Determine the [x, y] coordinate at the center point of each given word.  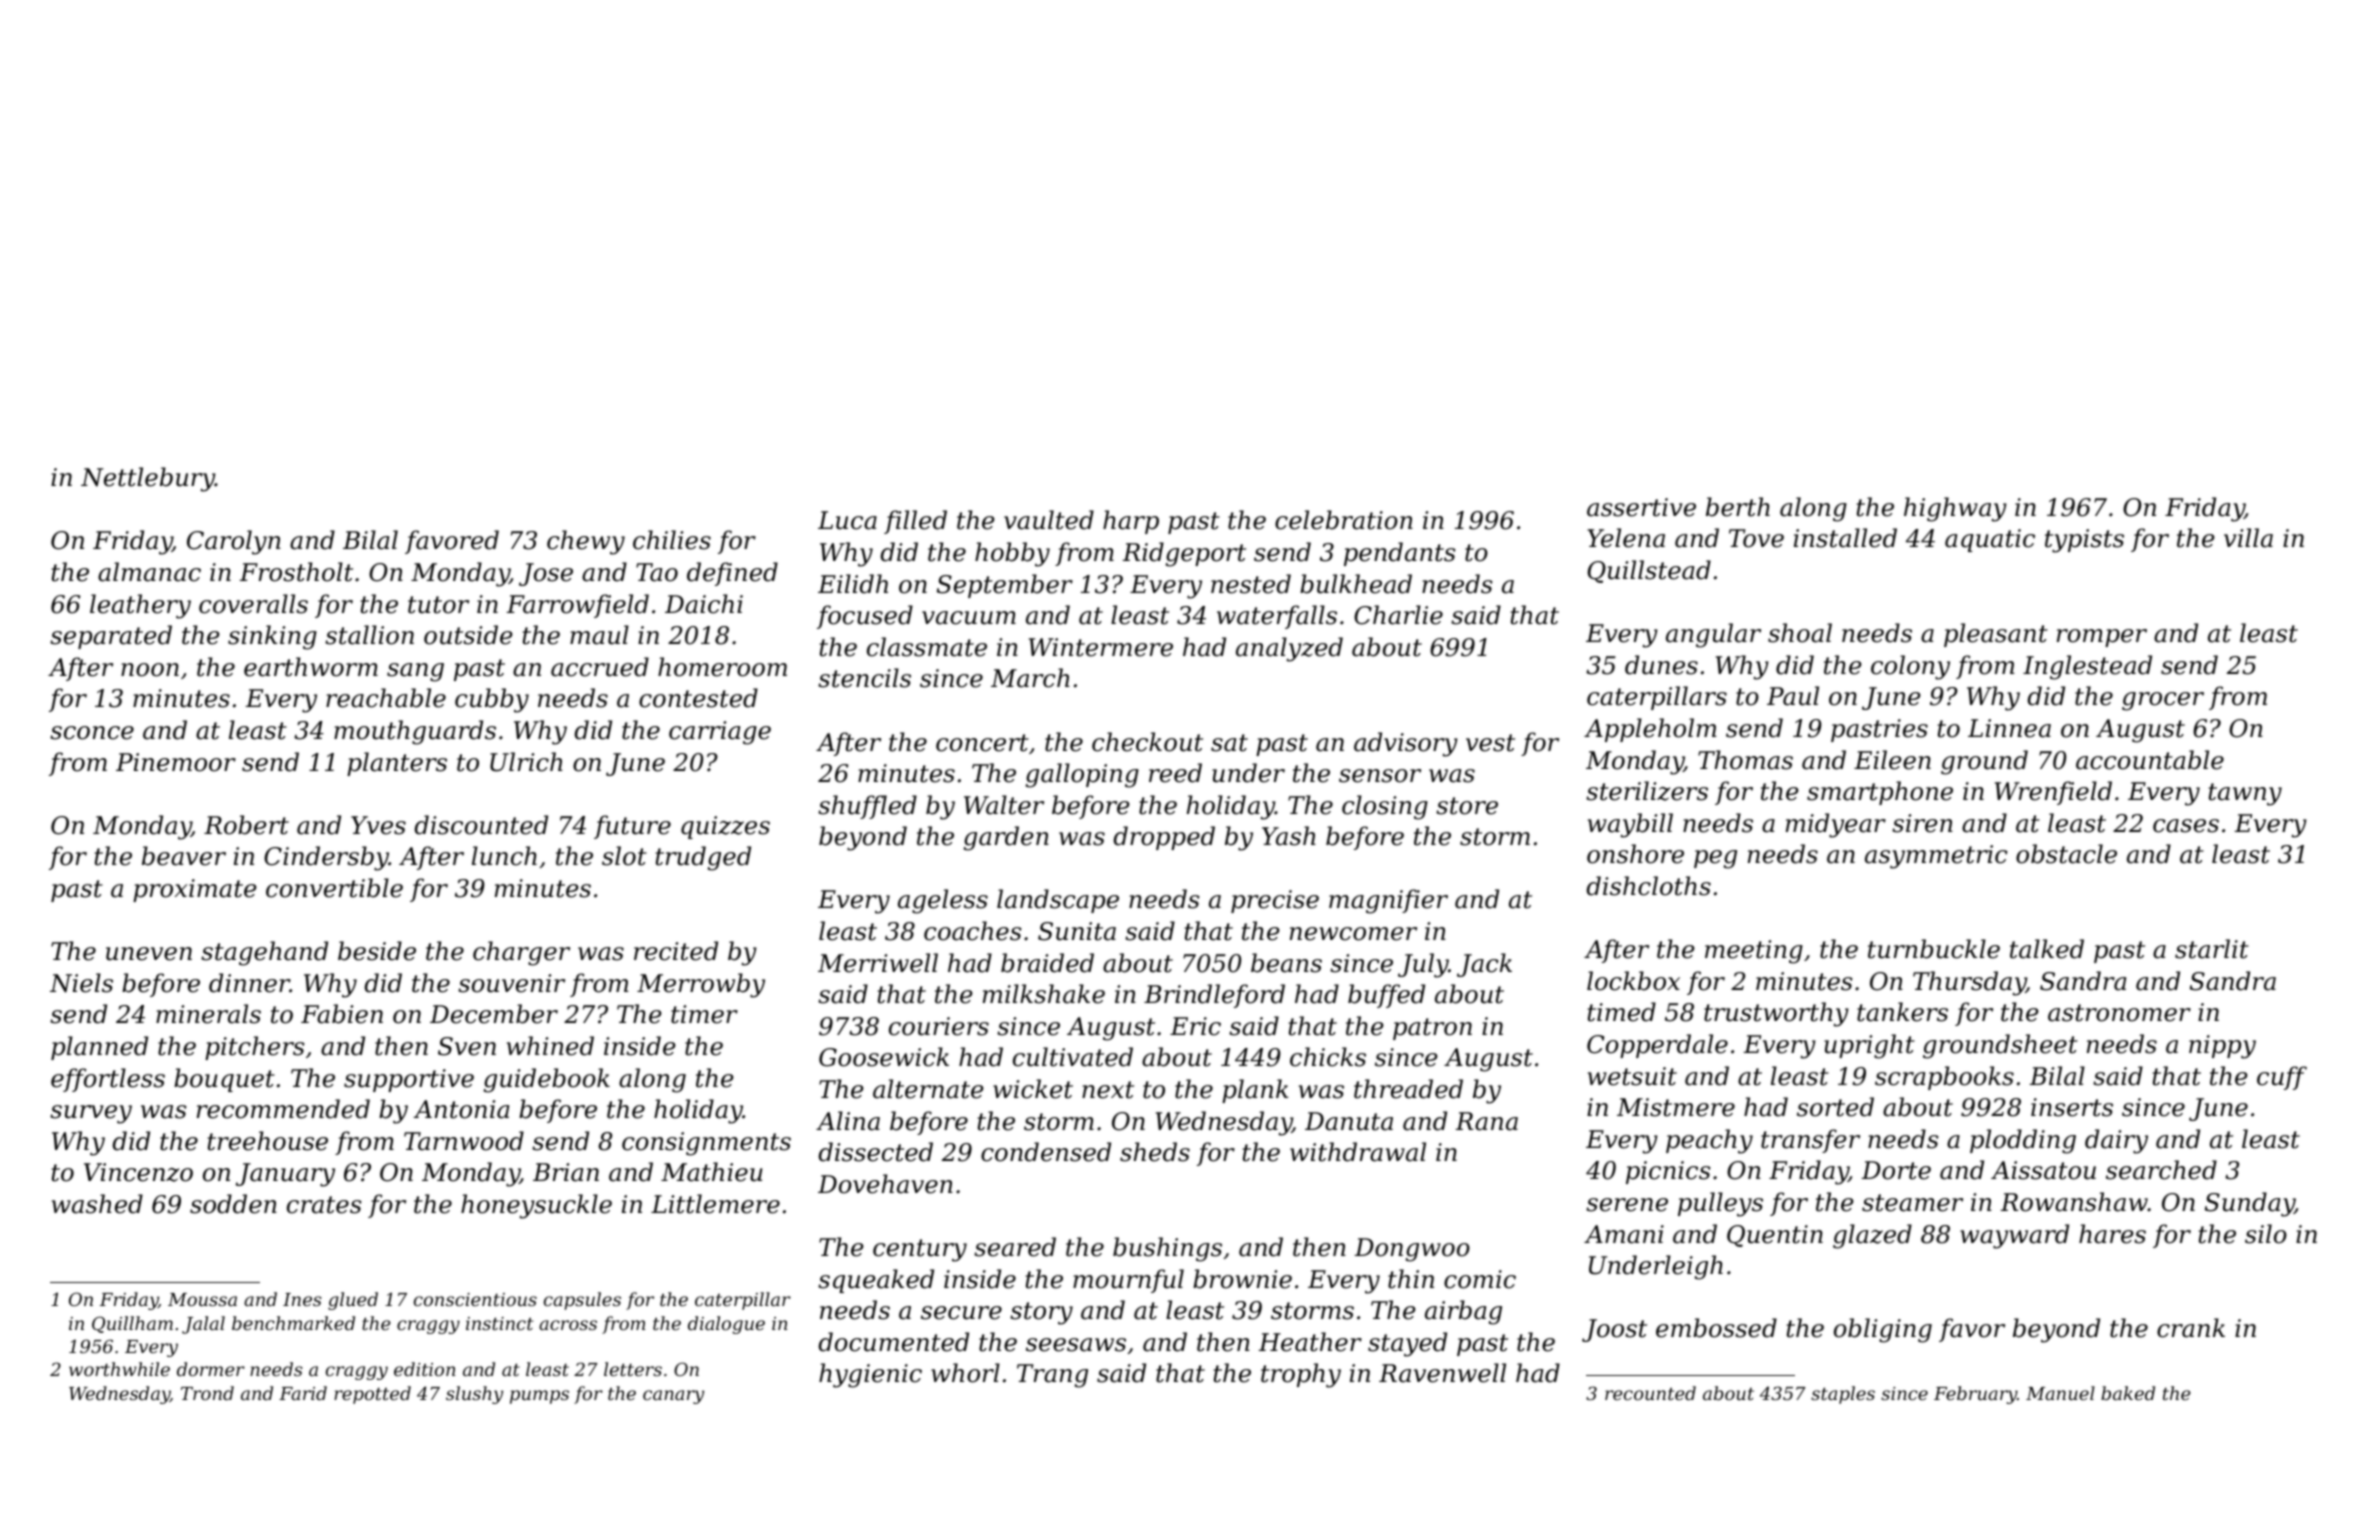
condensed [1046, 1152]
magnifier [1388, 901]
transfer [1810, 1141]
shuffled [867, 807]
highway [1955, 509]
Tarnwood [464, 1141]
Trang [1052, 1376]
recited [676, 951]
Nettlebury [148, 479]
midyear [1836, 825]
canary [673, 1397]
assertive [1641, 507]
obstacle [2066, 854]
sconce [92, 733]
